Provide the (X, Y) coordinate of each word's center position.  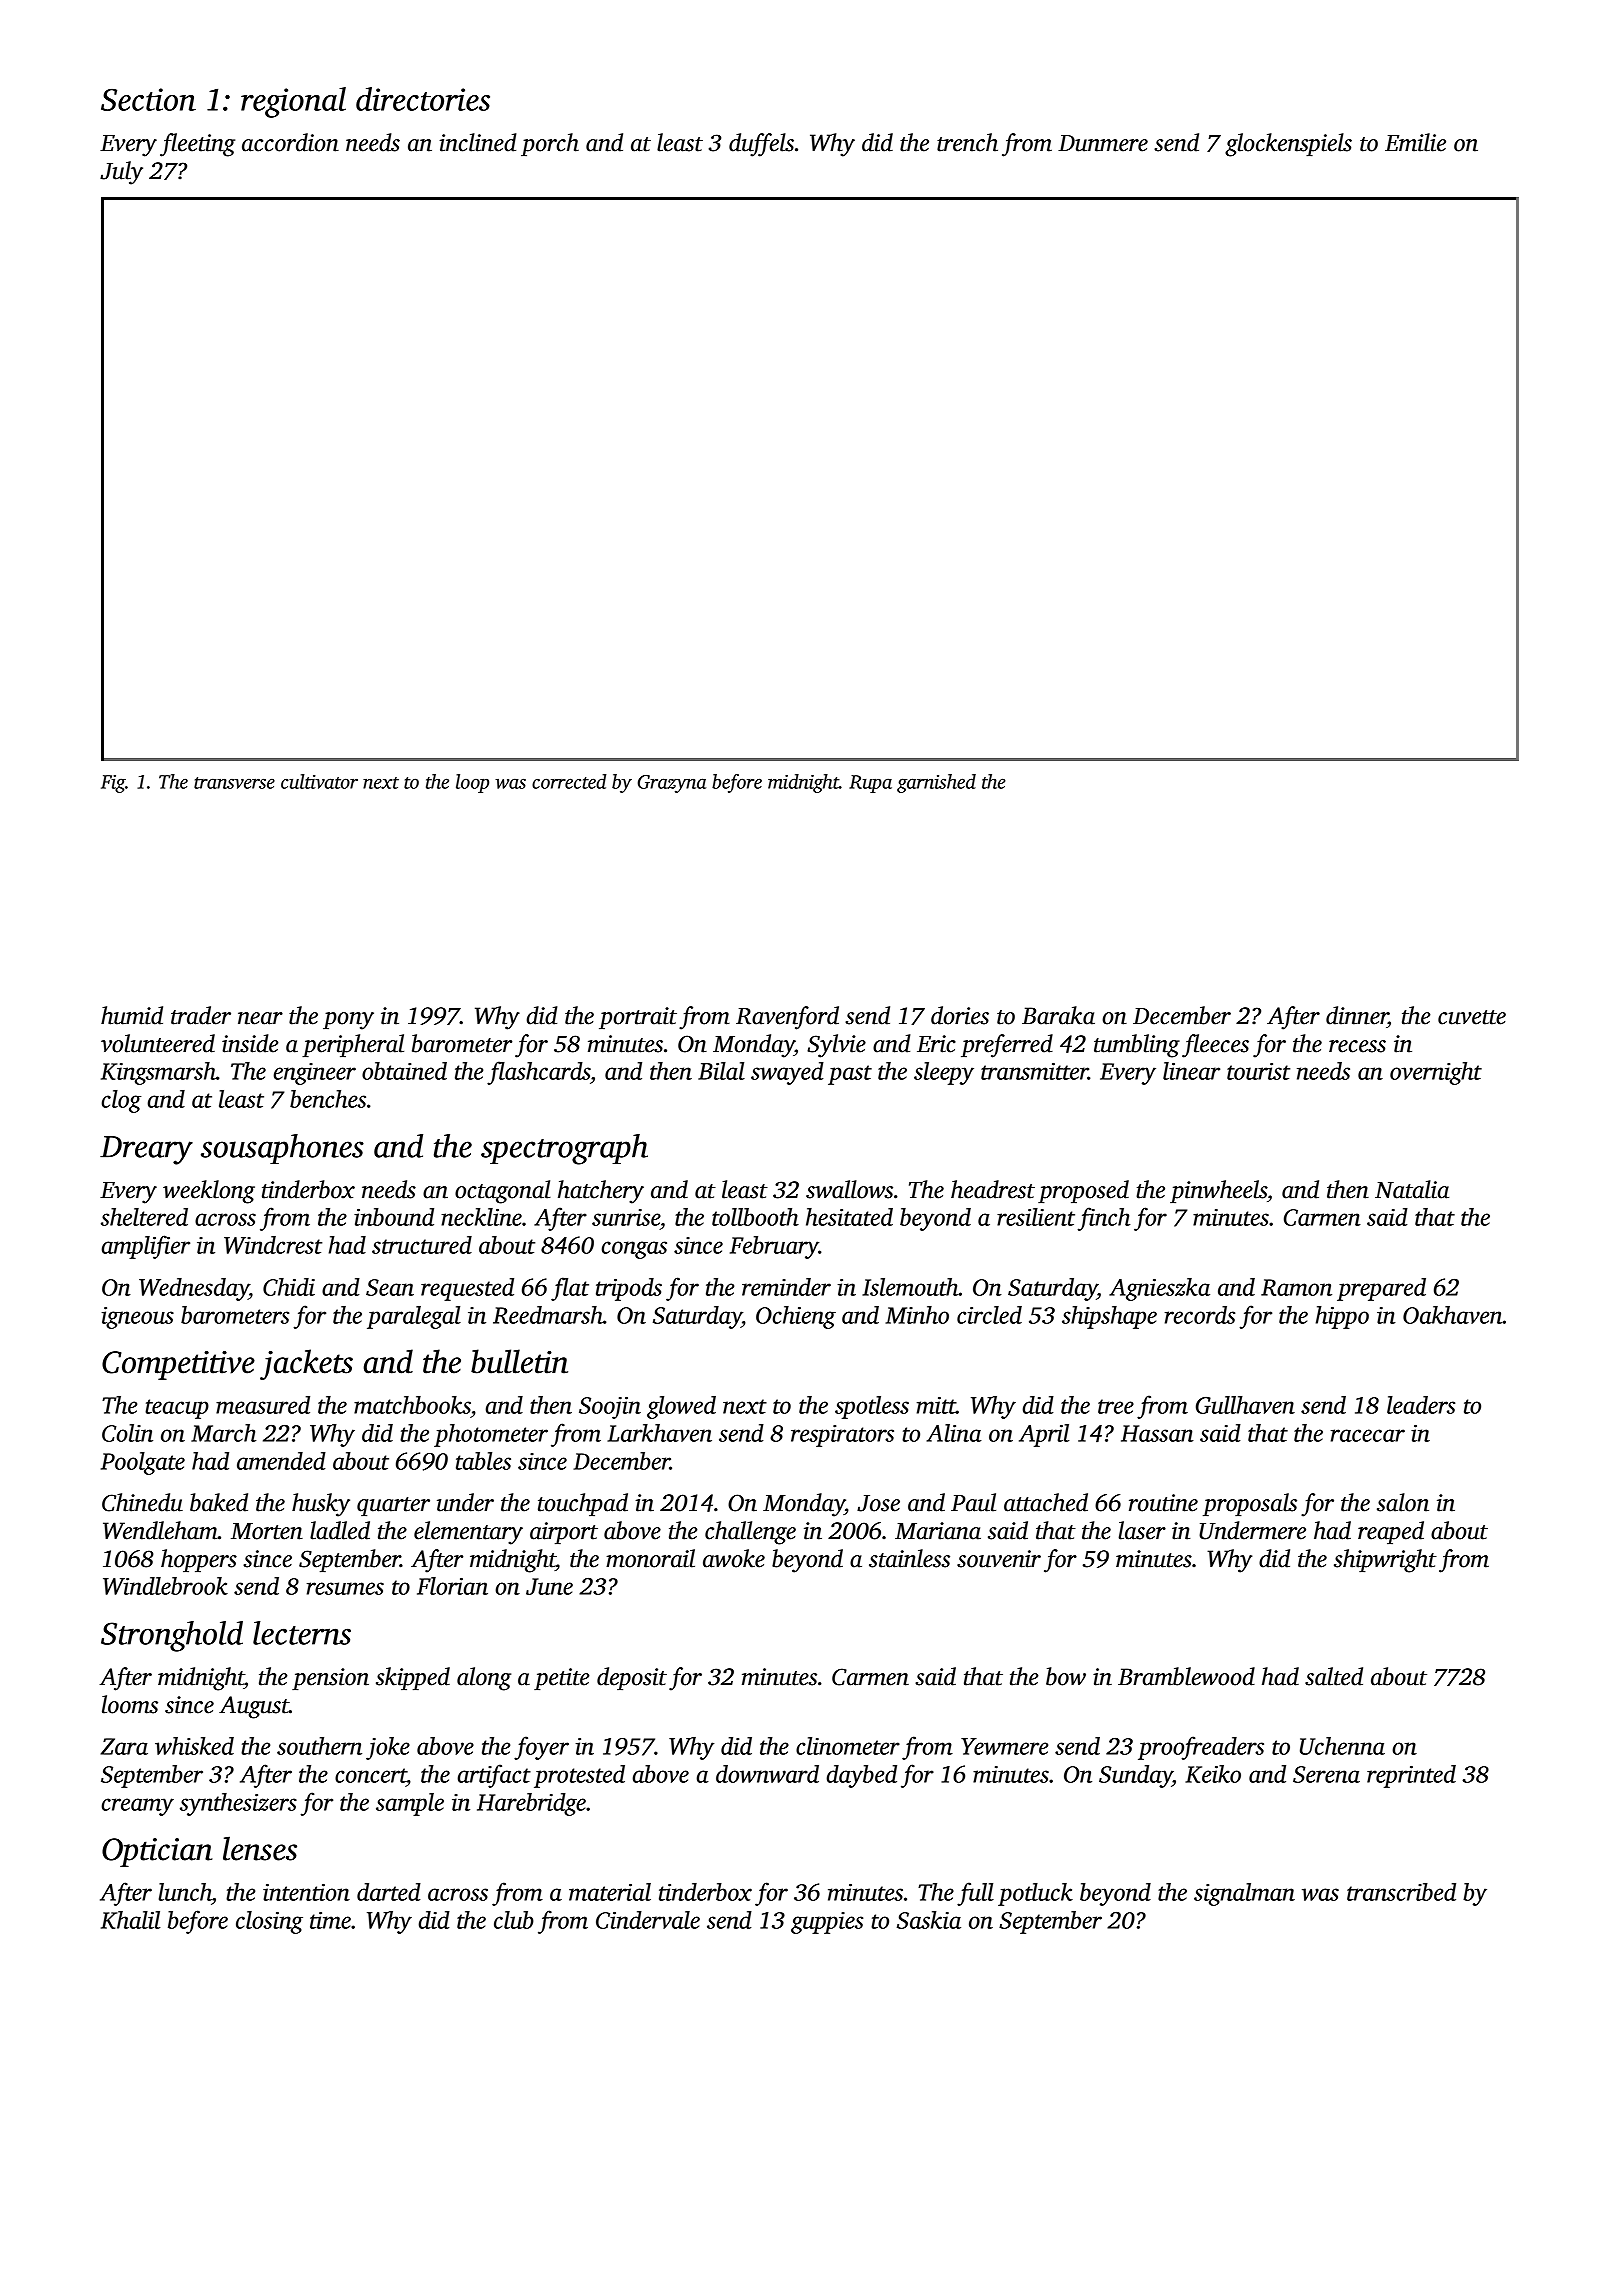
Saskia (929, 1920)
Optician (157, 1852)
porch (550, 144)
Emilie (1415, 142)
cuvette (1472, 1017)
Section (148, 99)
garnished (936, 783)
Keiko (1213, 1774)
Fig (113, 784)
